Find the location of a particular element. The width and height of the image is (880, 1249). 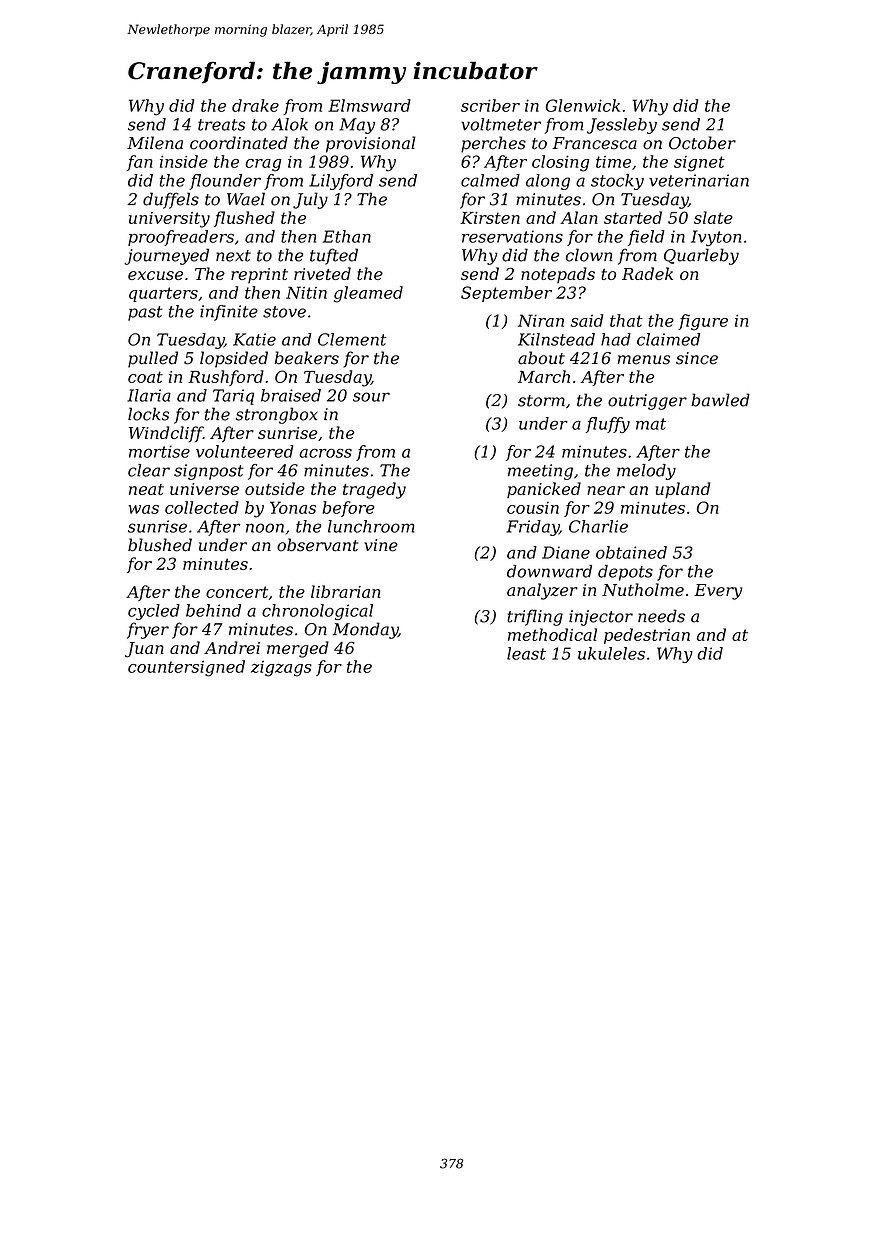

countersigned is located at coordinates (186, 668).
